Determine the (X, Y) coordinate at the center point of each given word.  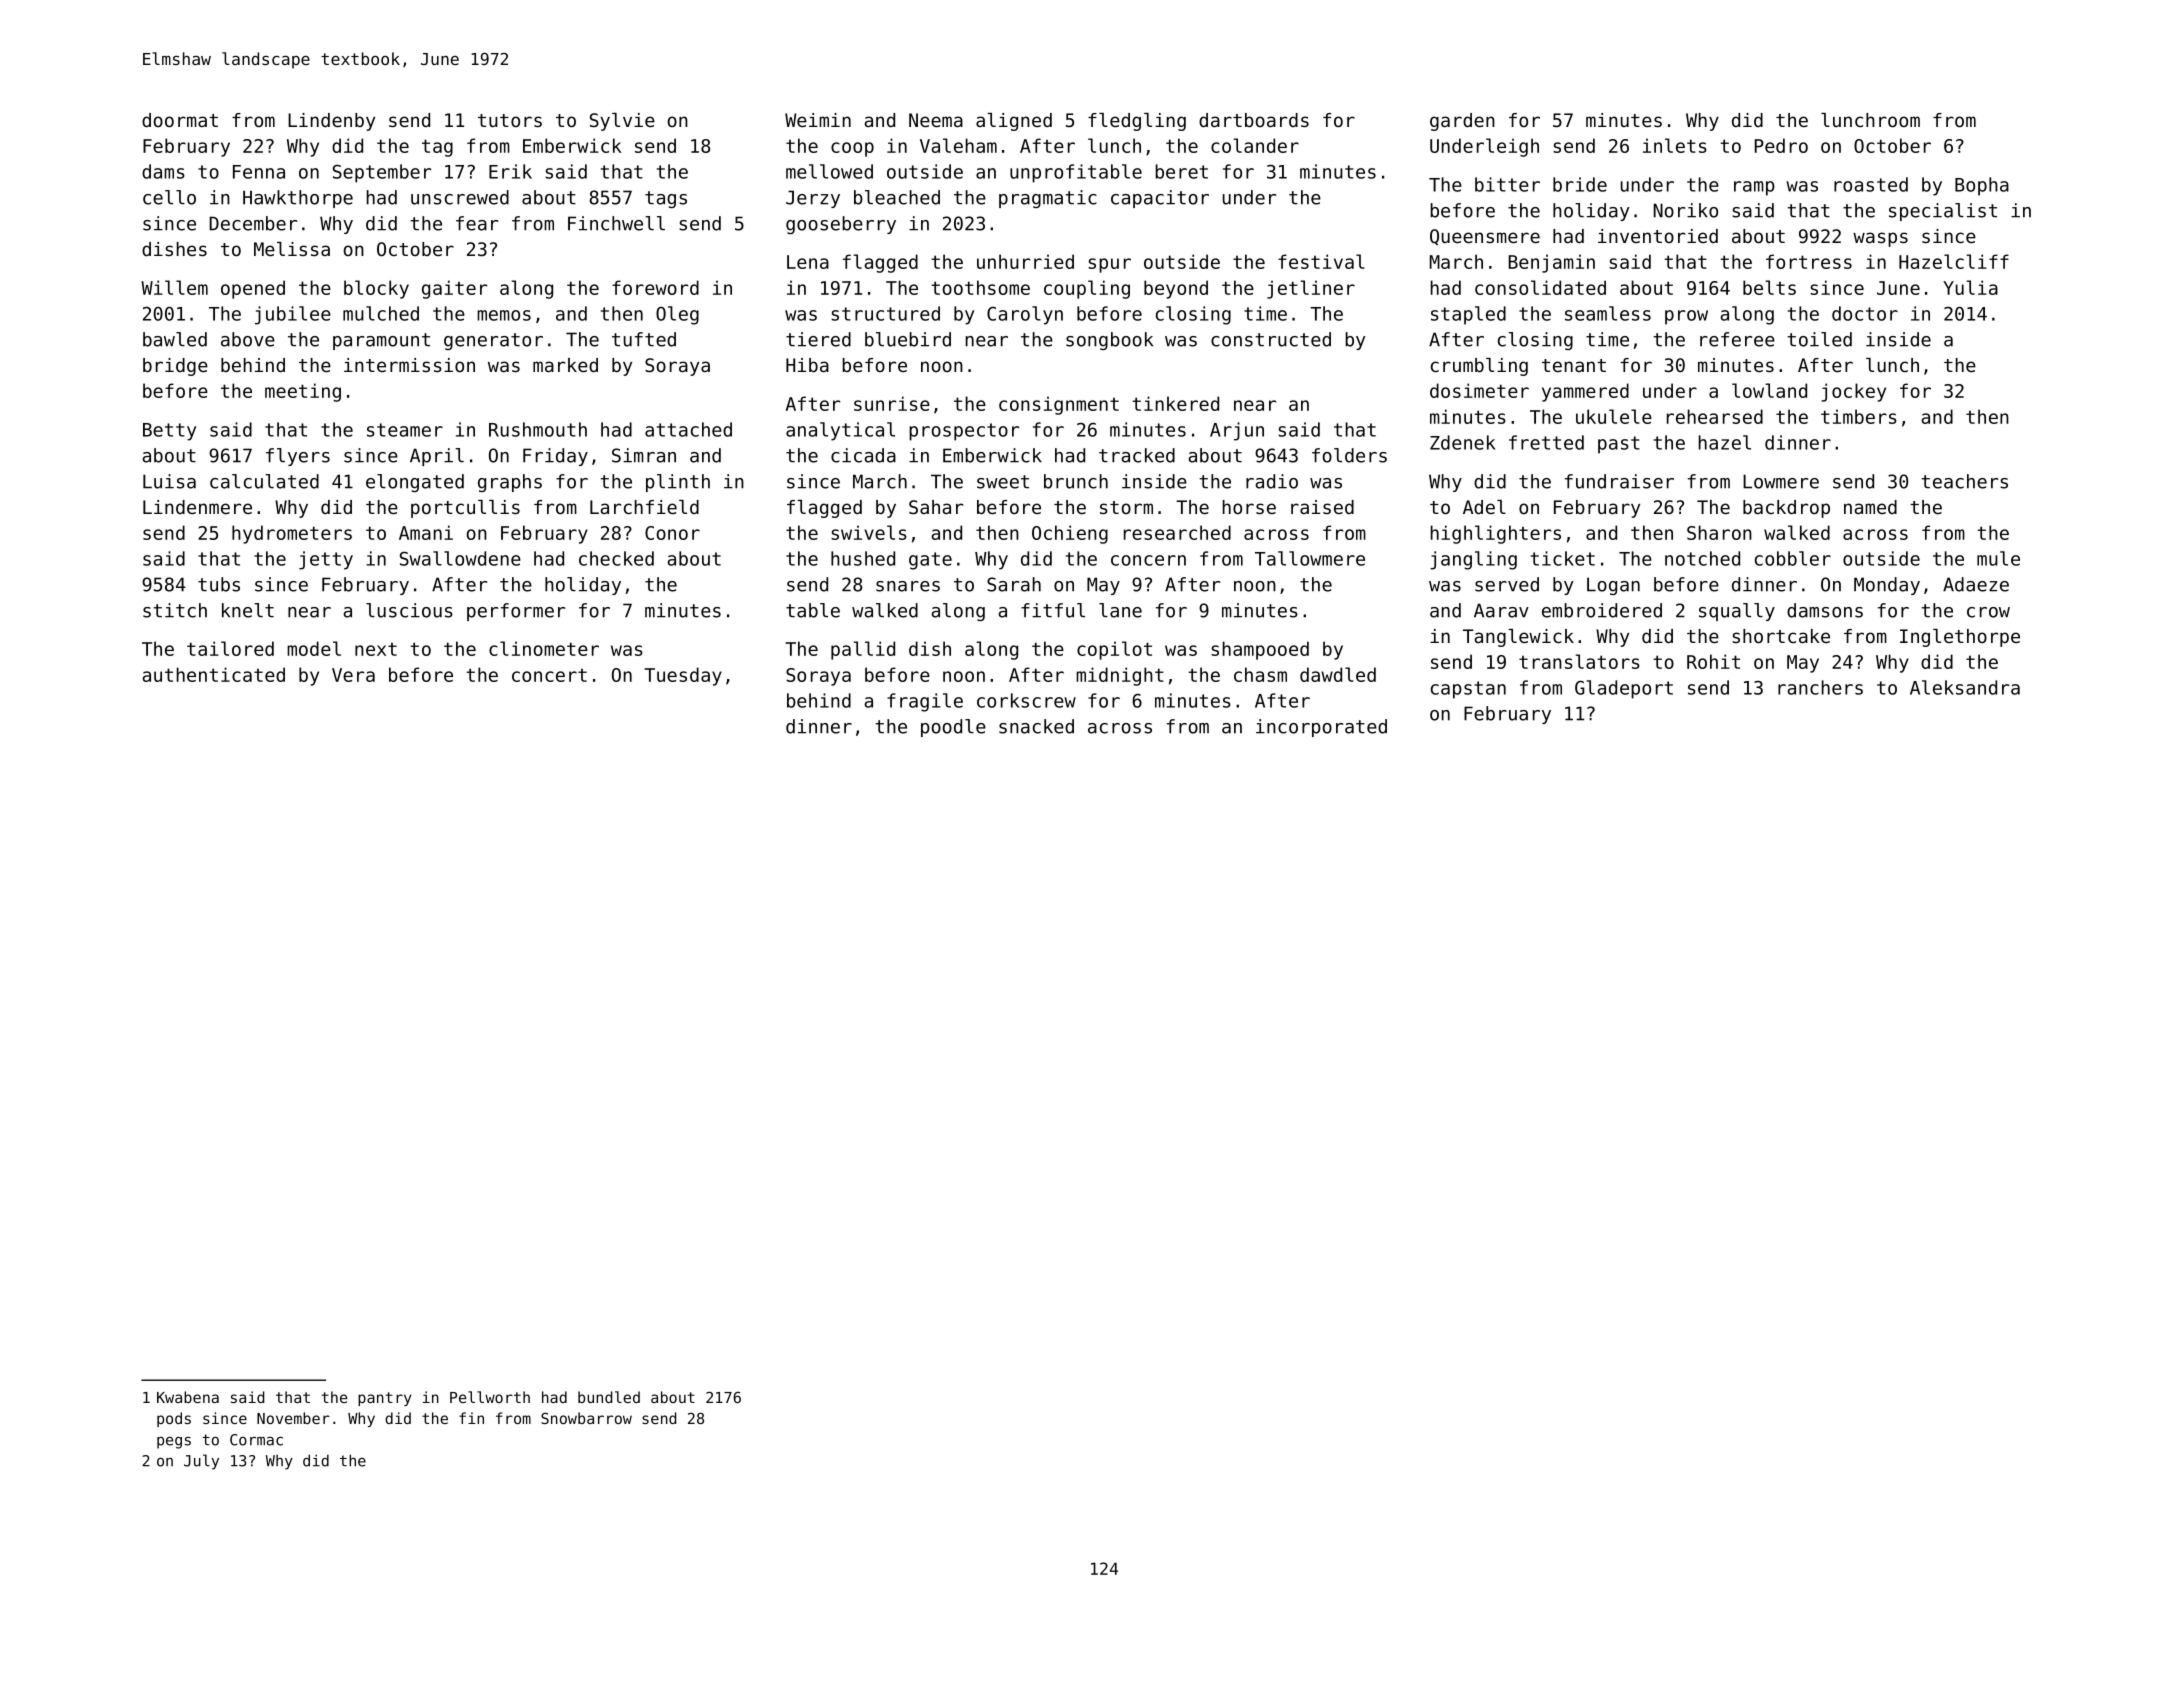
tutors (510, 120)
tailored (230, 648)
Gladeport (1624, 689)
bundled (609, 1397)
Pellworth (490, 1397)
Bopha (1982, 186)
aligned (1014, 122)
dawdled (1338, 674)
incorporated (1321, 728)
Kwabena (188, 1397)
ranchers (1820, 687)
